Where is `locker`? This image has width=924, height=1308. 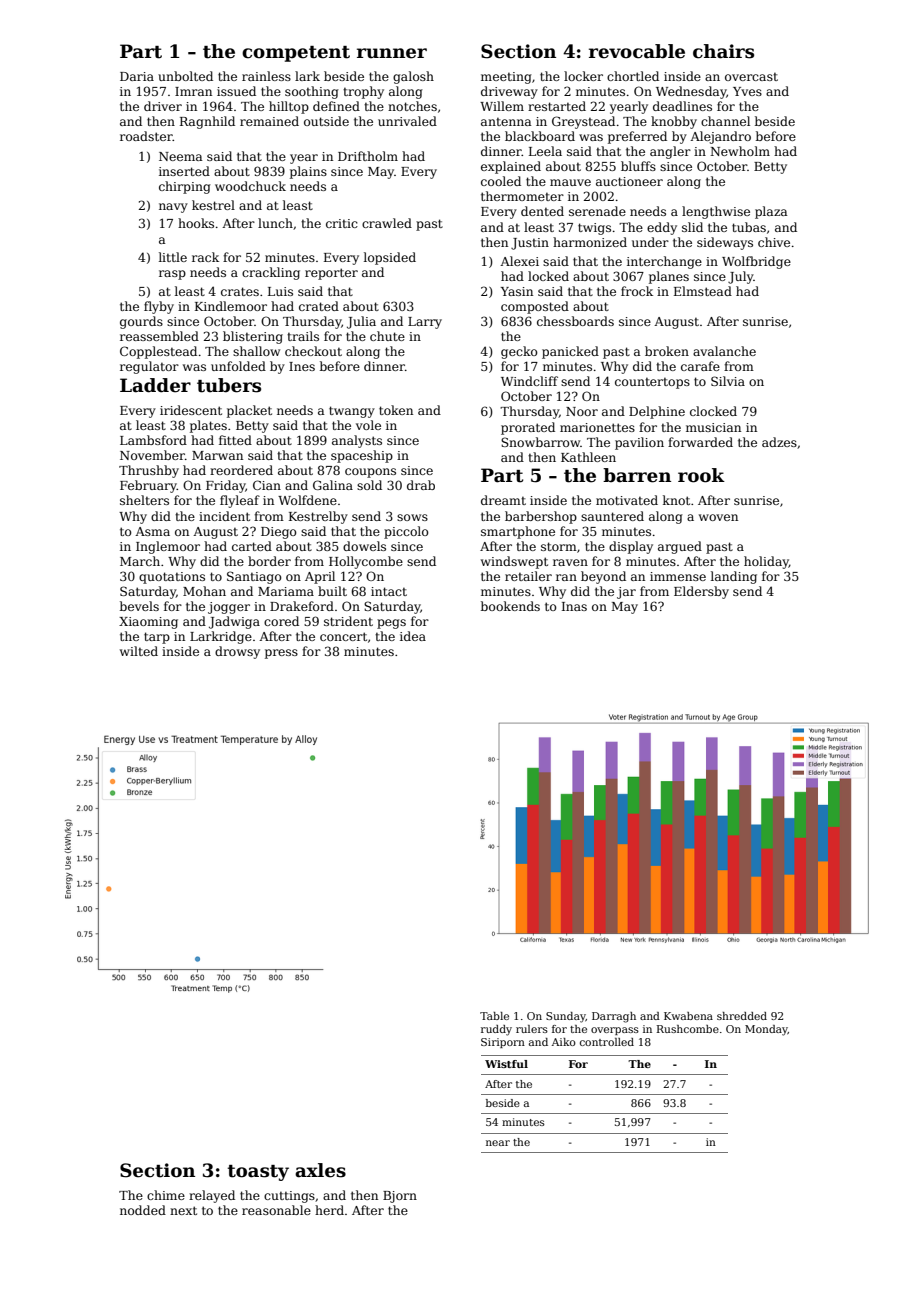 locker is located at coordinates (583, 76).
